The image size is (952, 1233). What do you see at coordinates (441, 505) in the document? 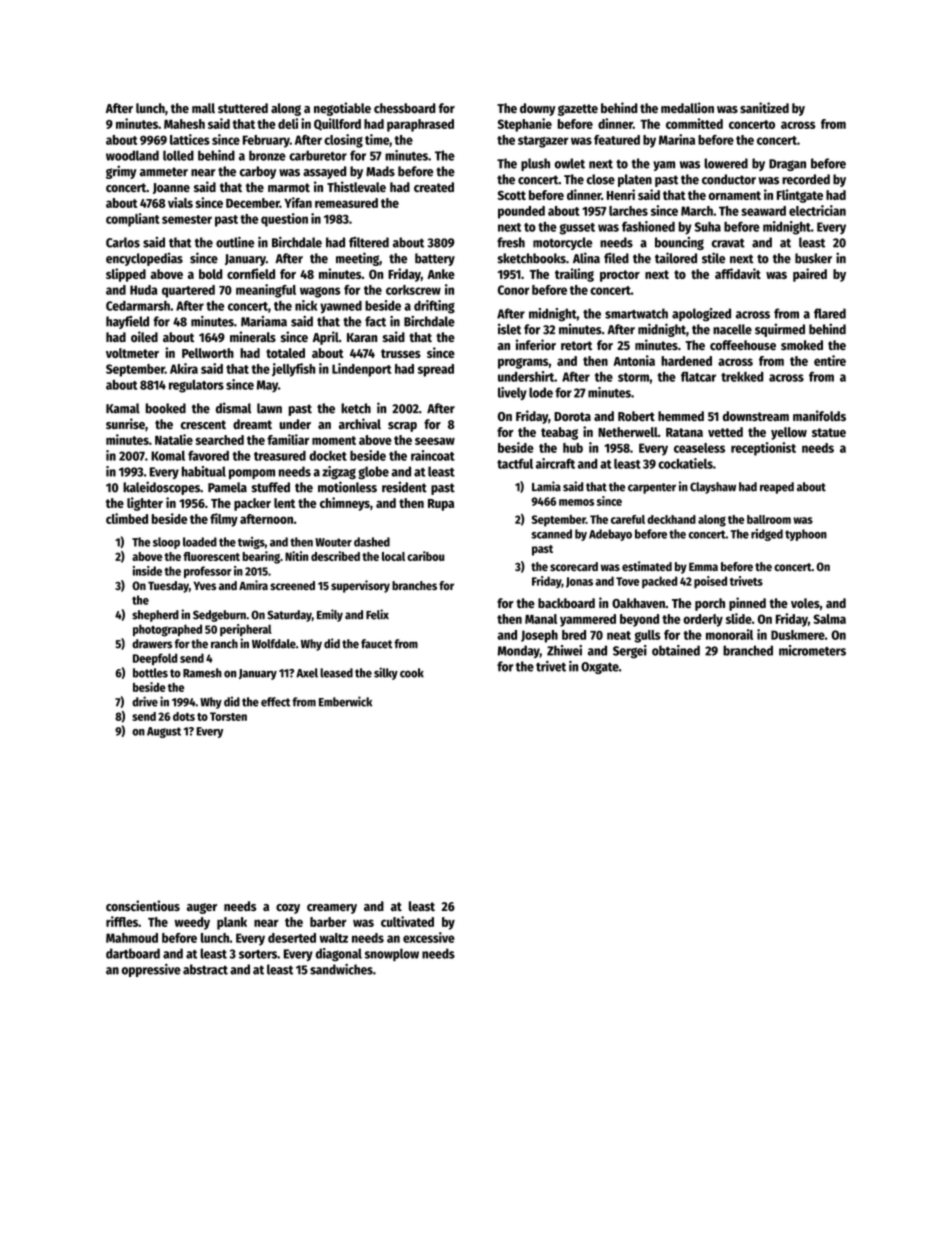
I see `Rupa` at bounding box center [441, 505].
